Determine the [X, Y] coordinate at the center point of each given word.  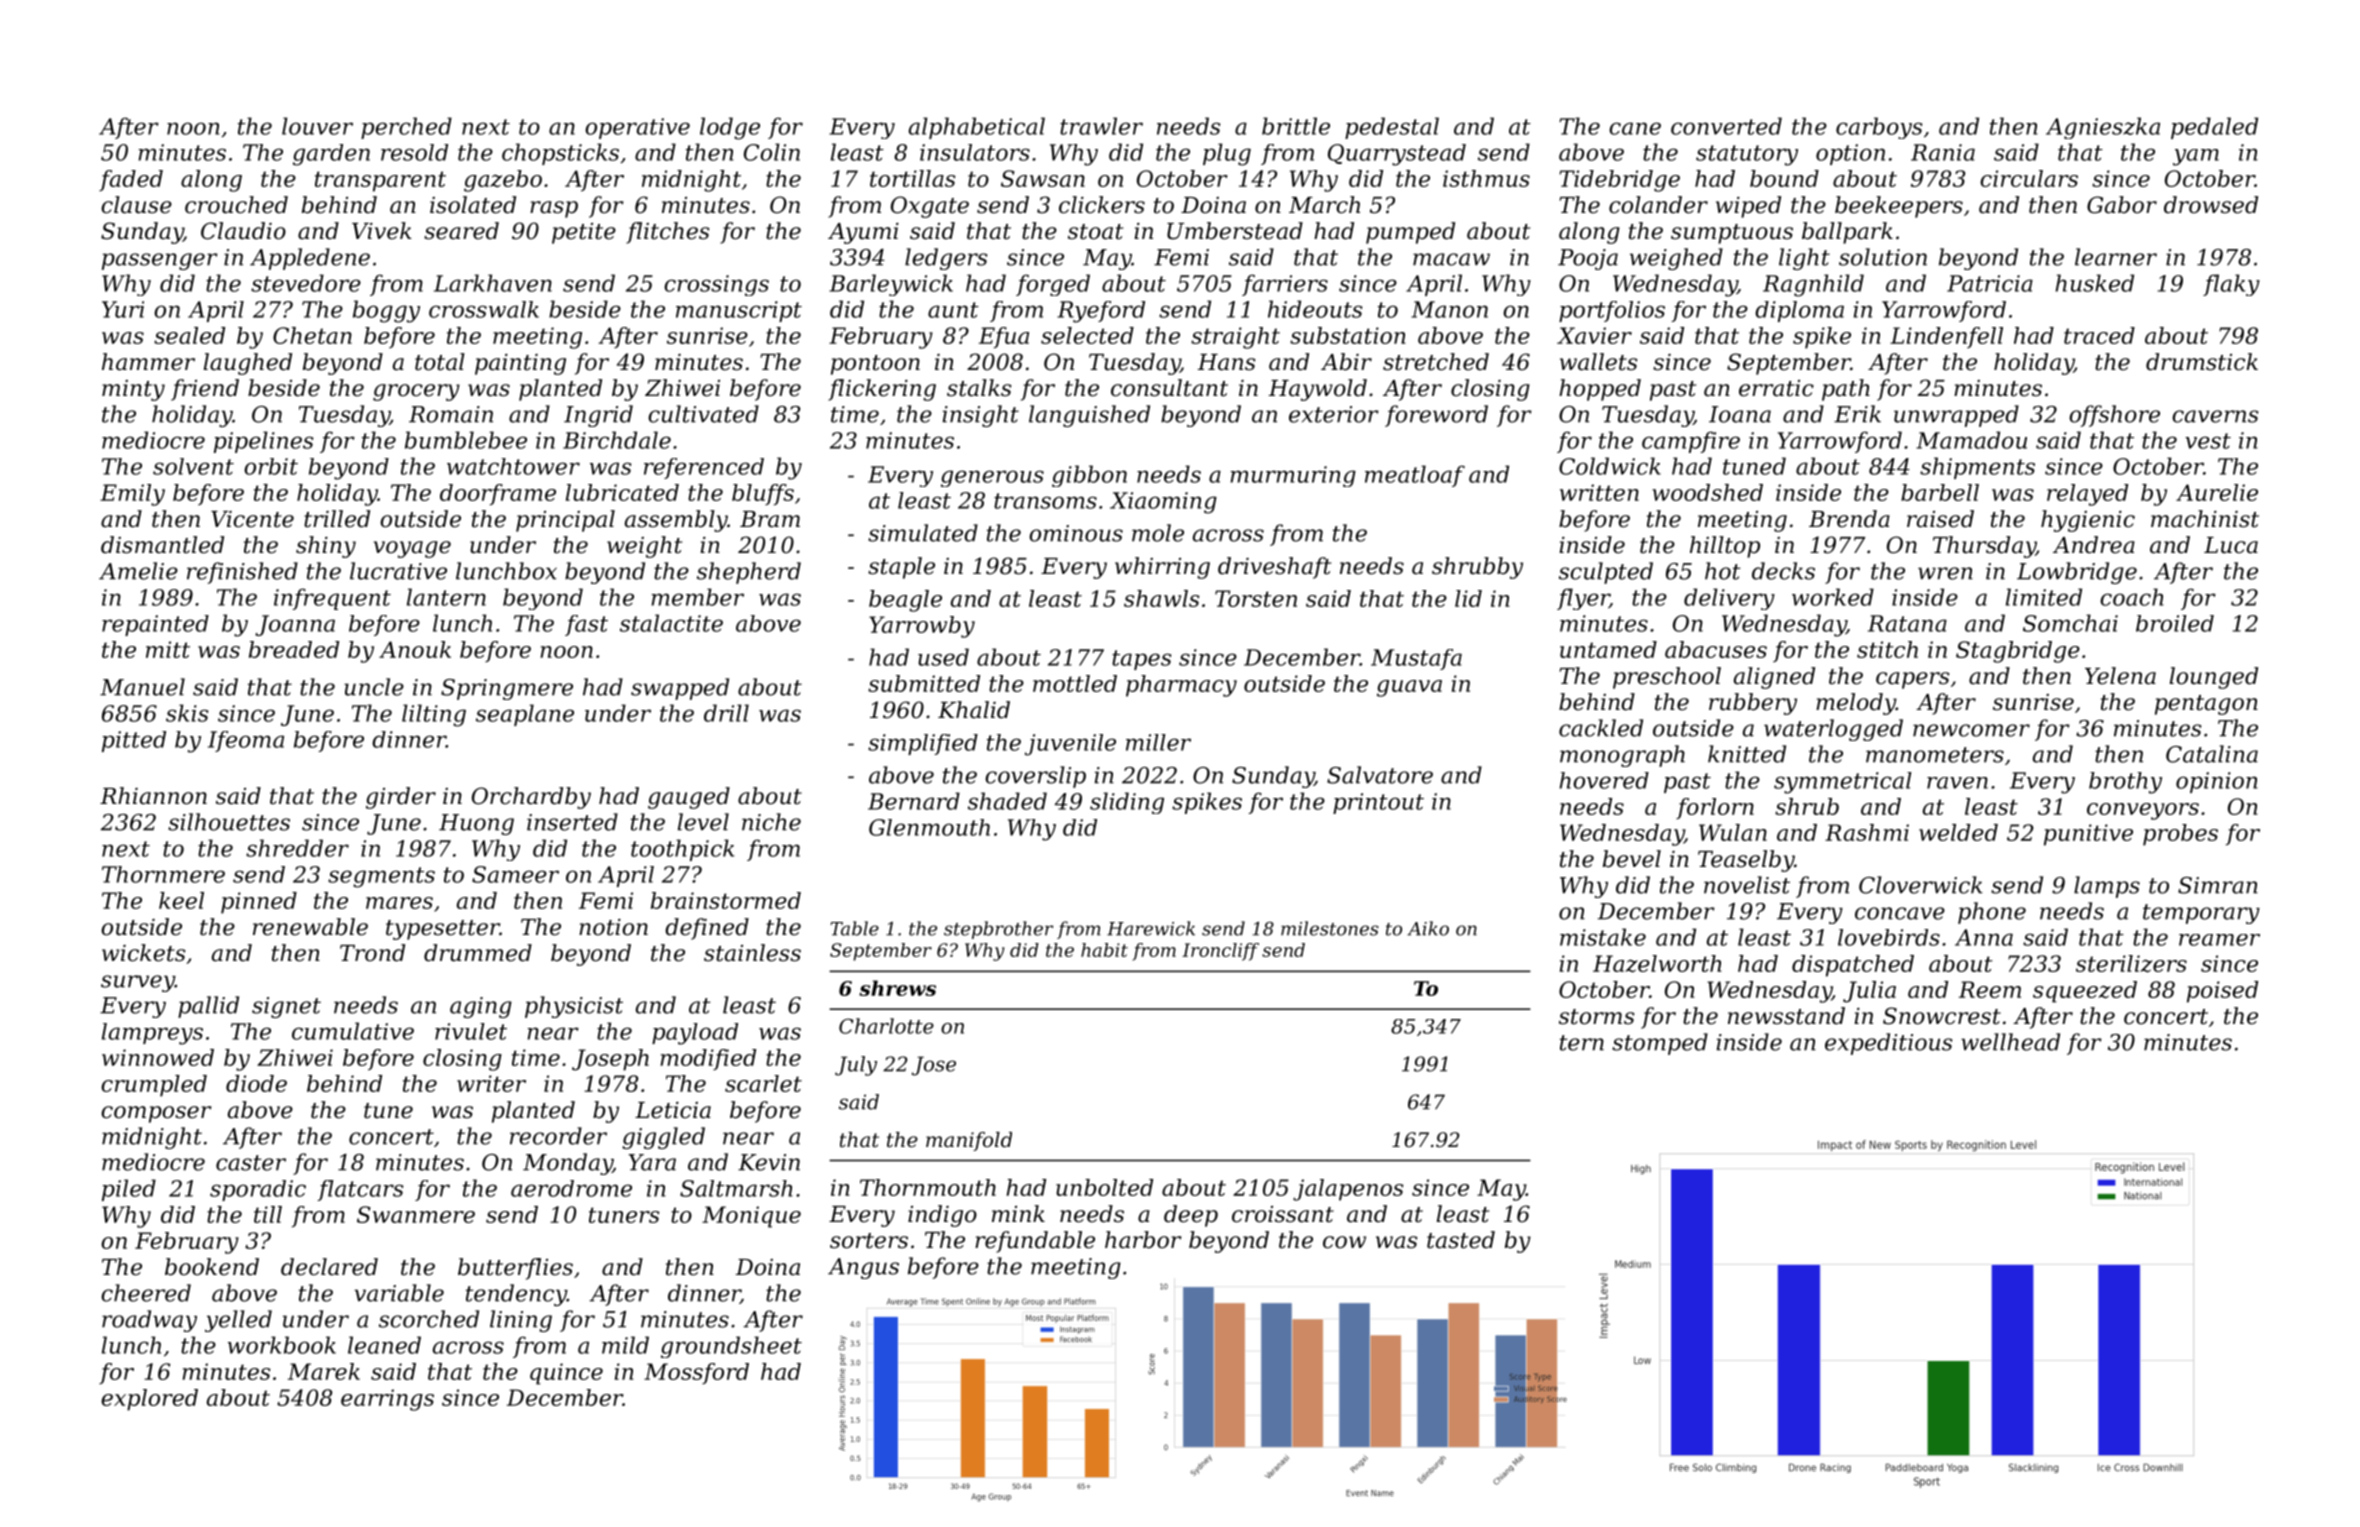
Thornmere [163, 874]
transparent [380, 181]
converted [1726, 126]
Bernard [914, 801]
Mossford [696, 1373]
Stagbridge [2018, 652]
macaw [1451, 259]
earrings [387, 1400]
